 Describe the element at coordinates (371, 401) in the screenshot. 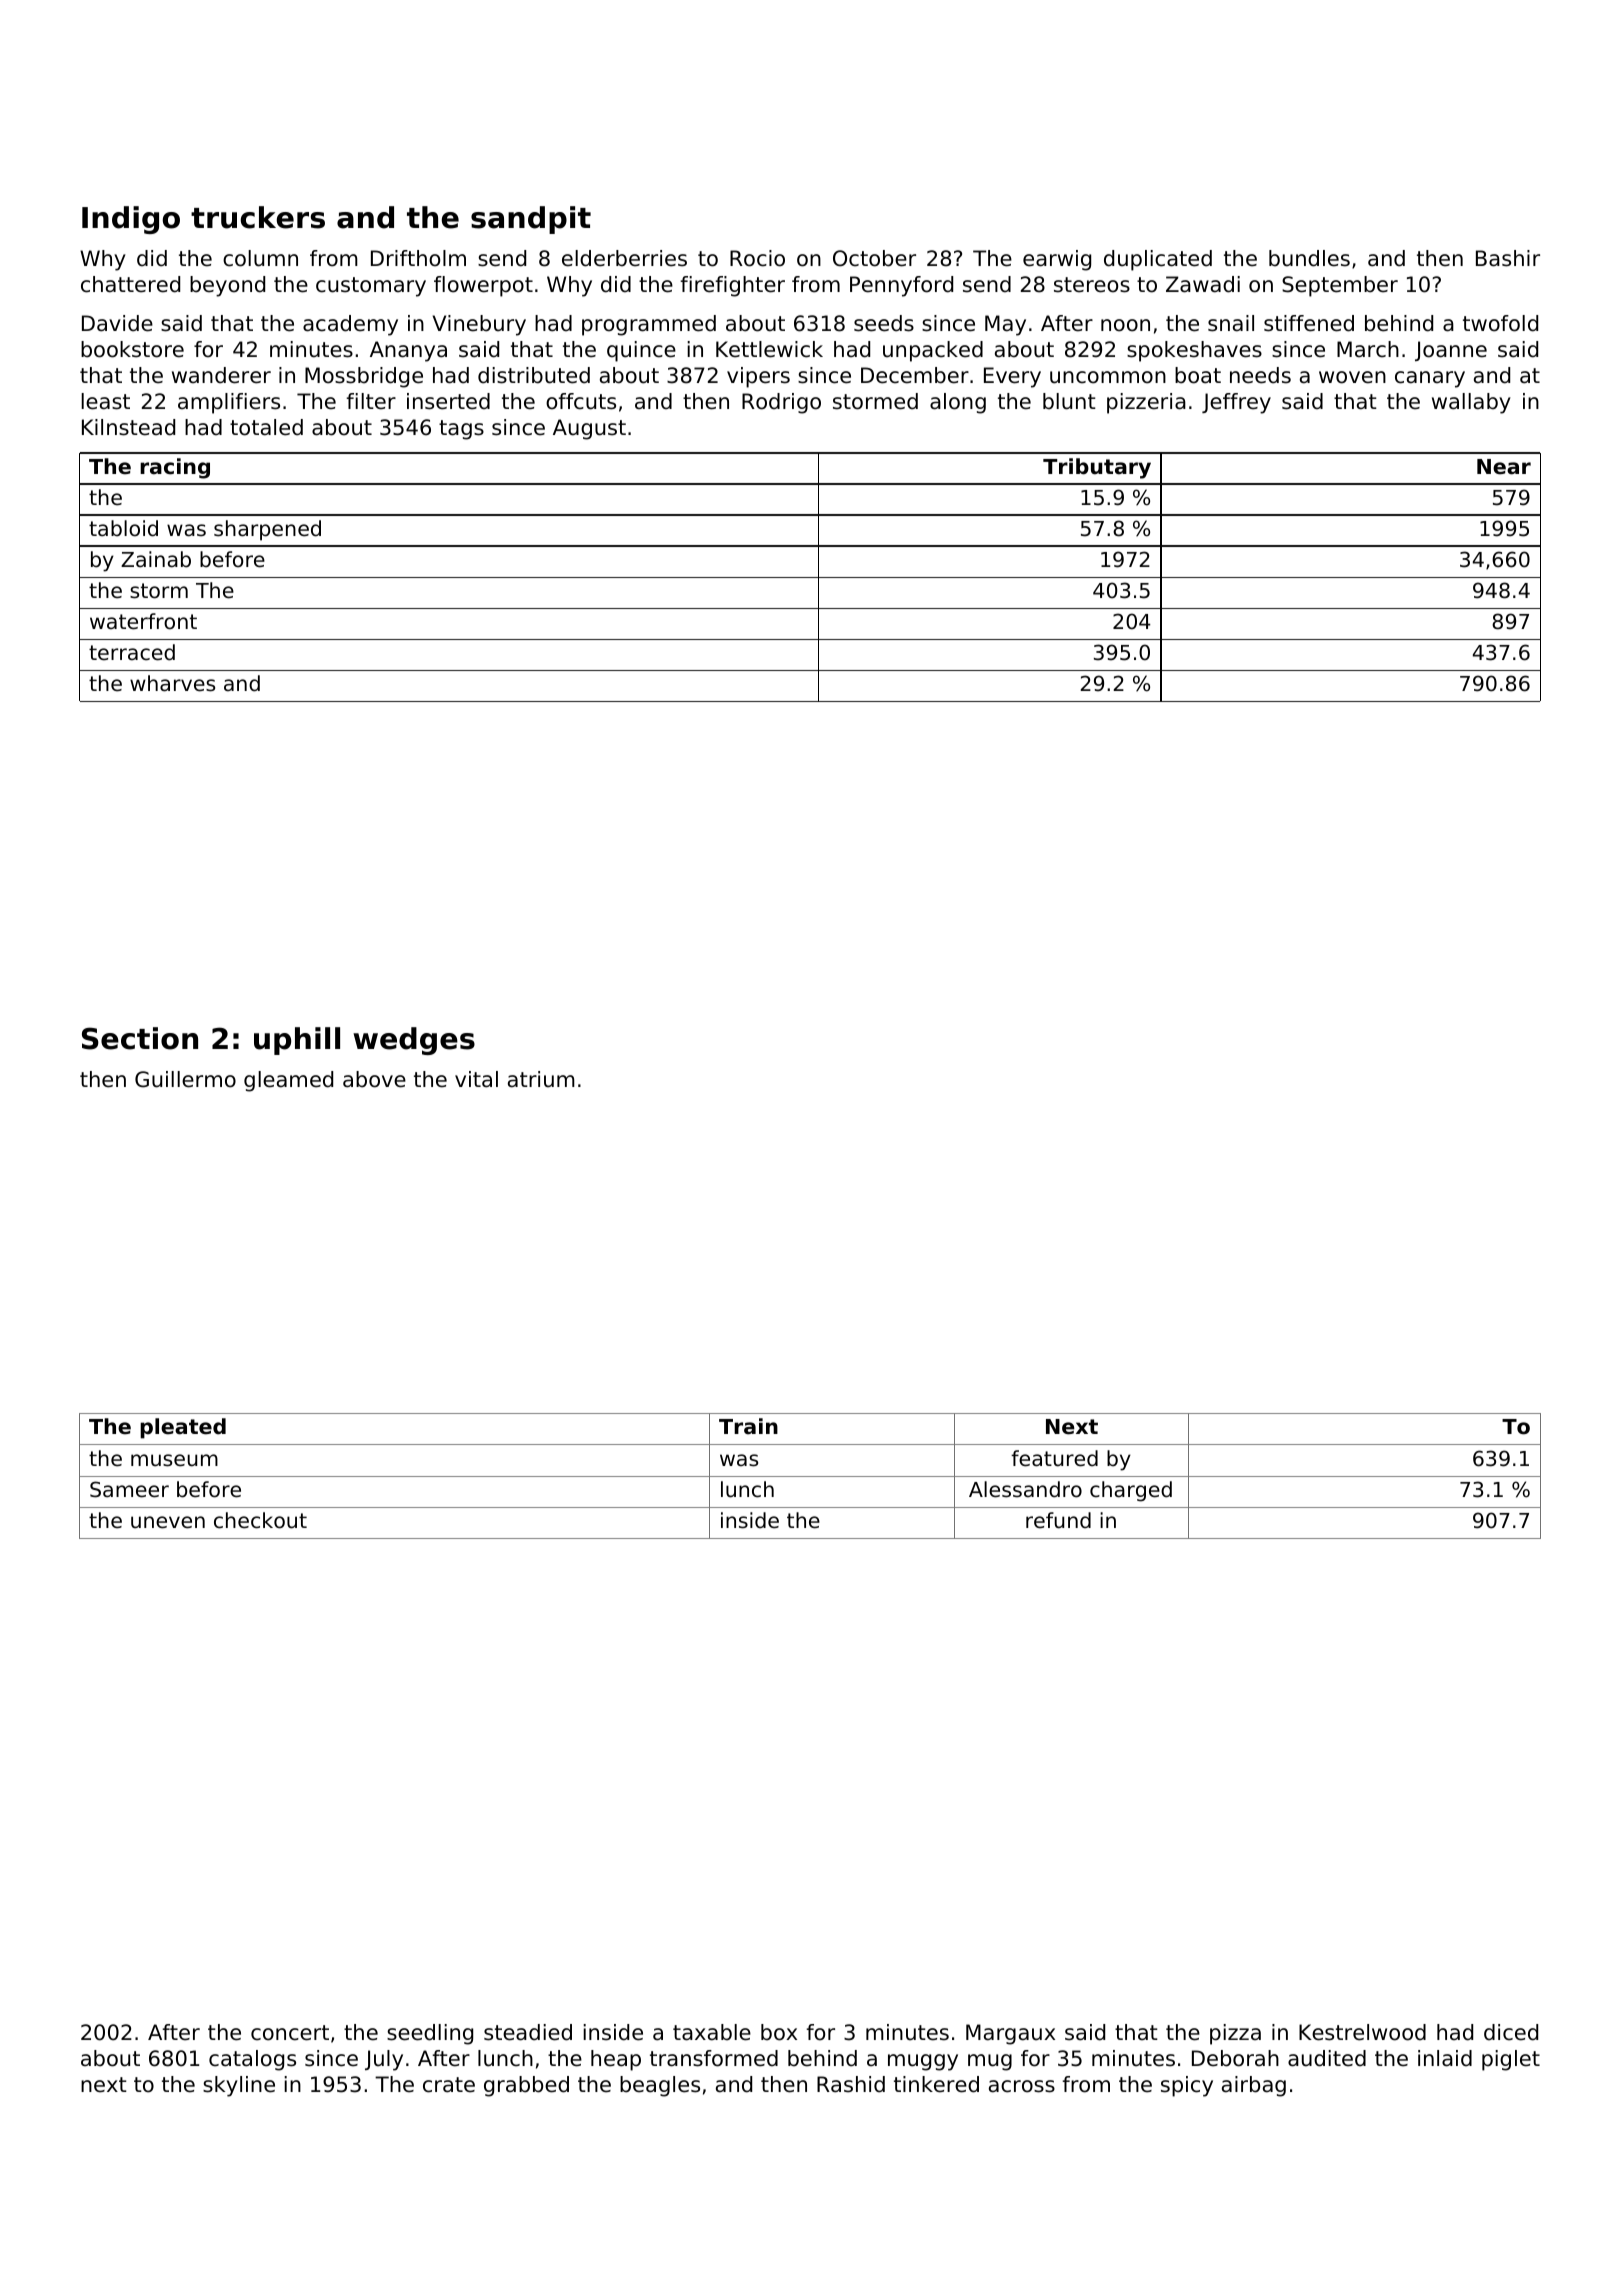

I see `filter` at that location.
